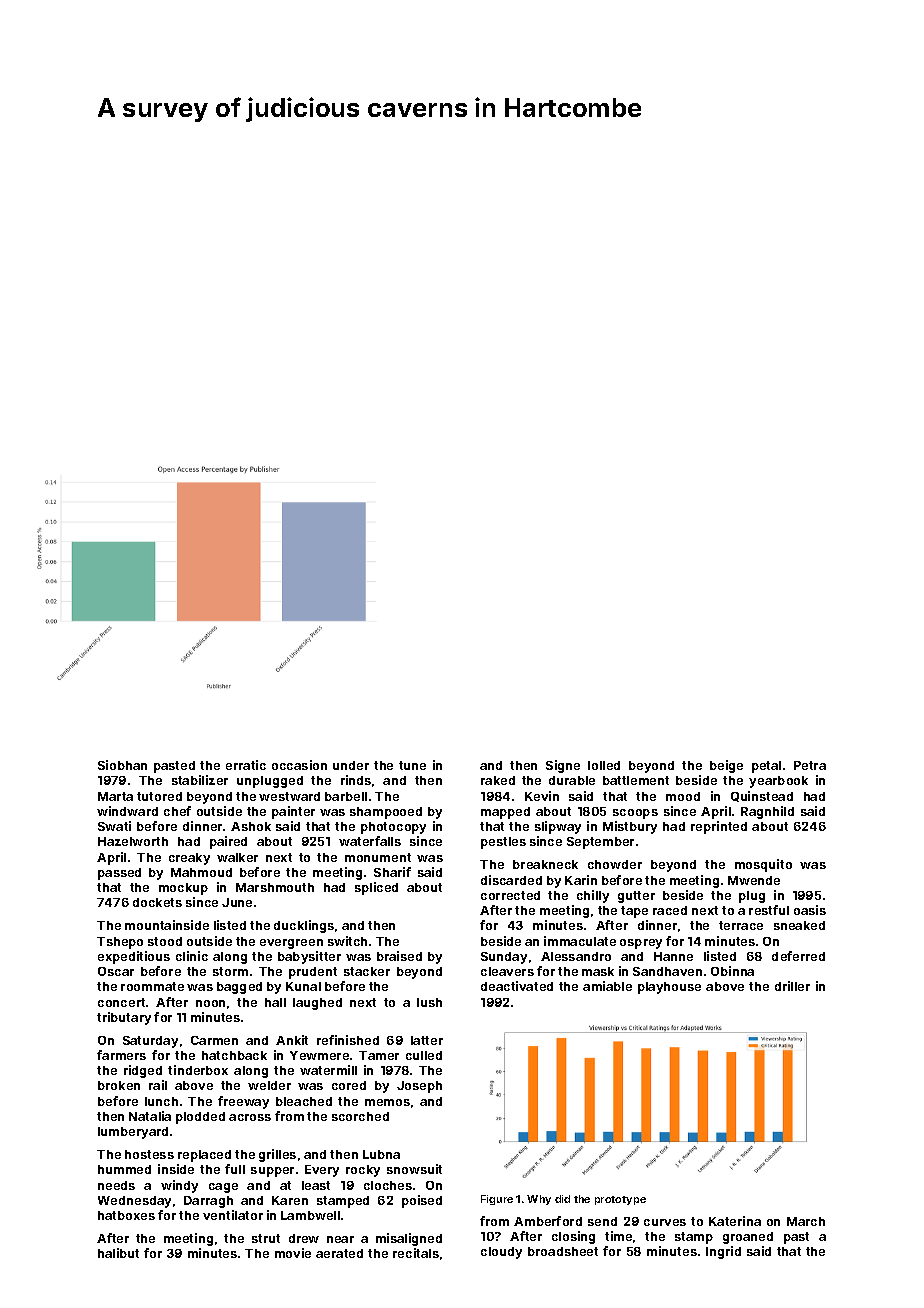 The image size is (924, 1308). What do you see at coordinates (635, 814) in the document?
I see `scoops` at bounding box center [635, 814].
